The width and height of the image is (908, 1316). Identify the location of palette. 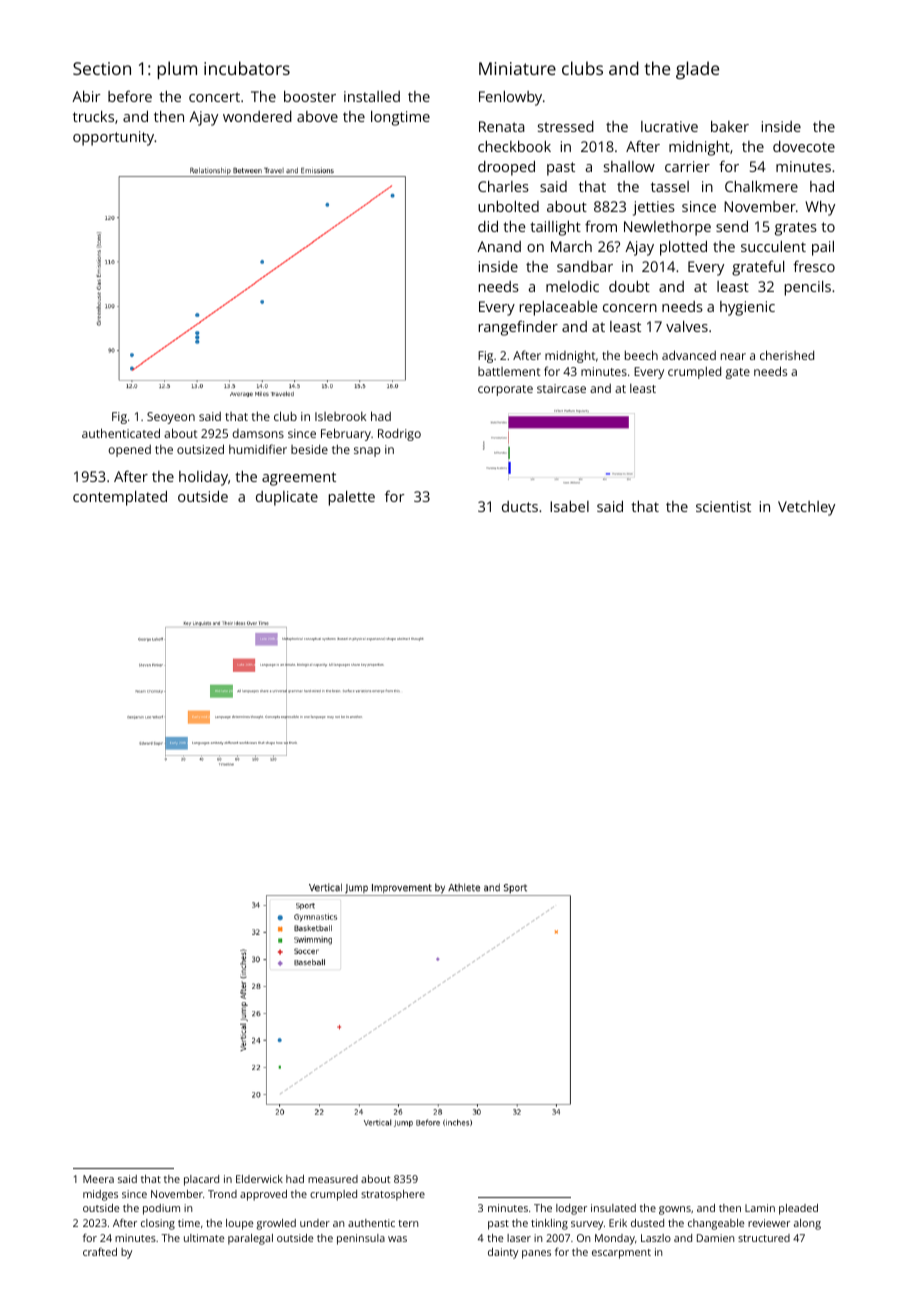
(352, 498).
